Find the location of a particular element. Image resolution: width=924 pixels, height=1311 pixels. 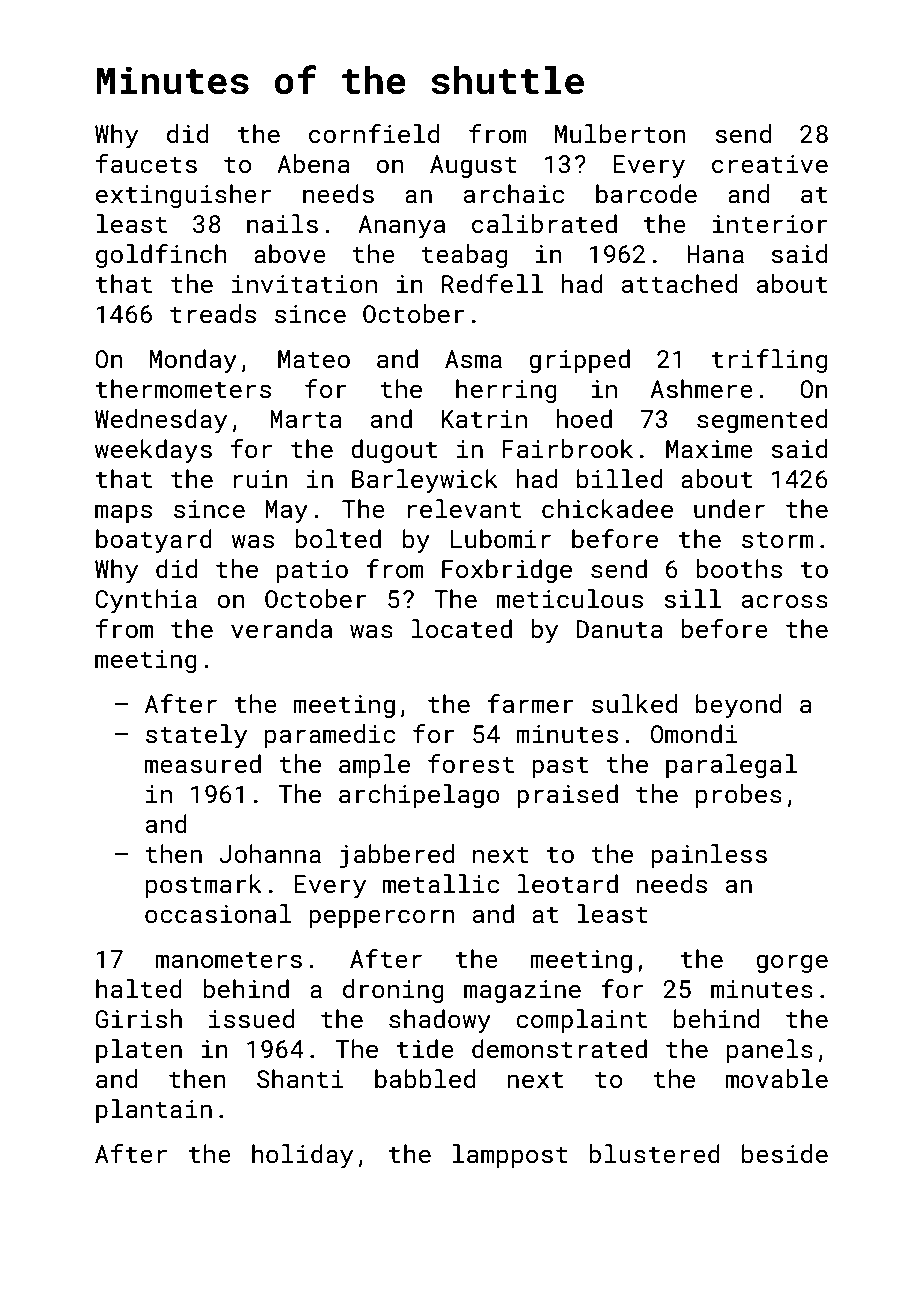

holiday is located at coordinates (302, 1156).
